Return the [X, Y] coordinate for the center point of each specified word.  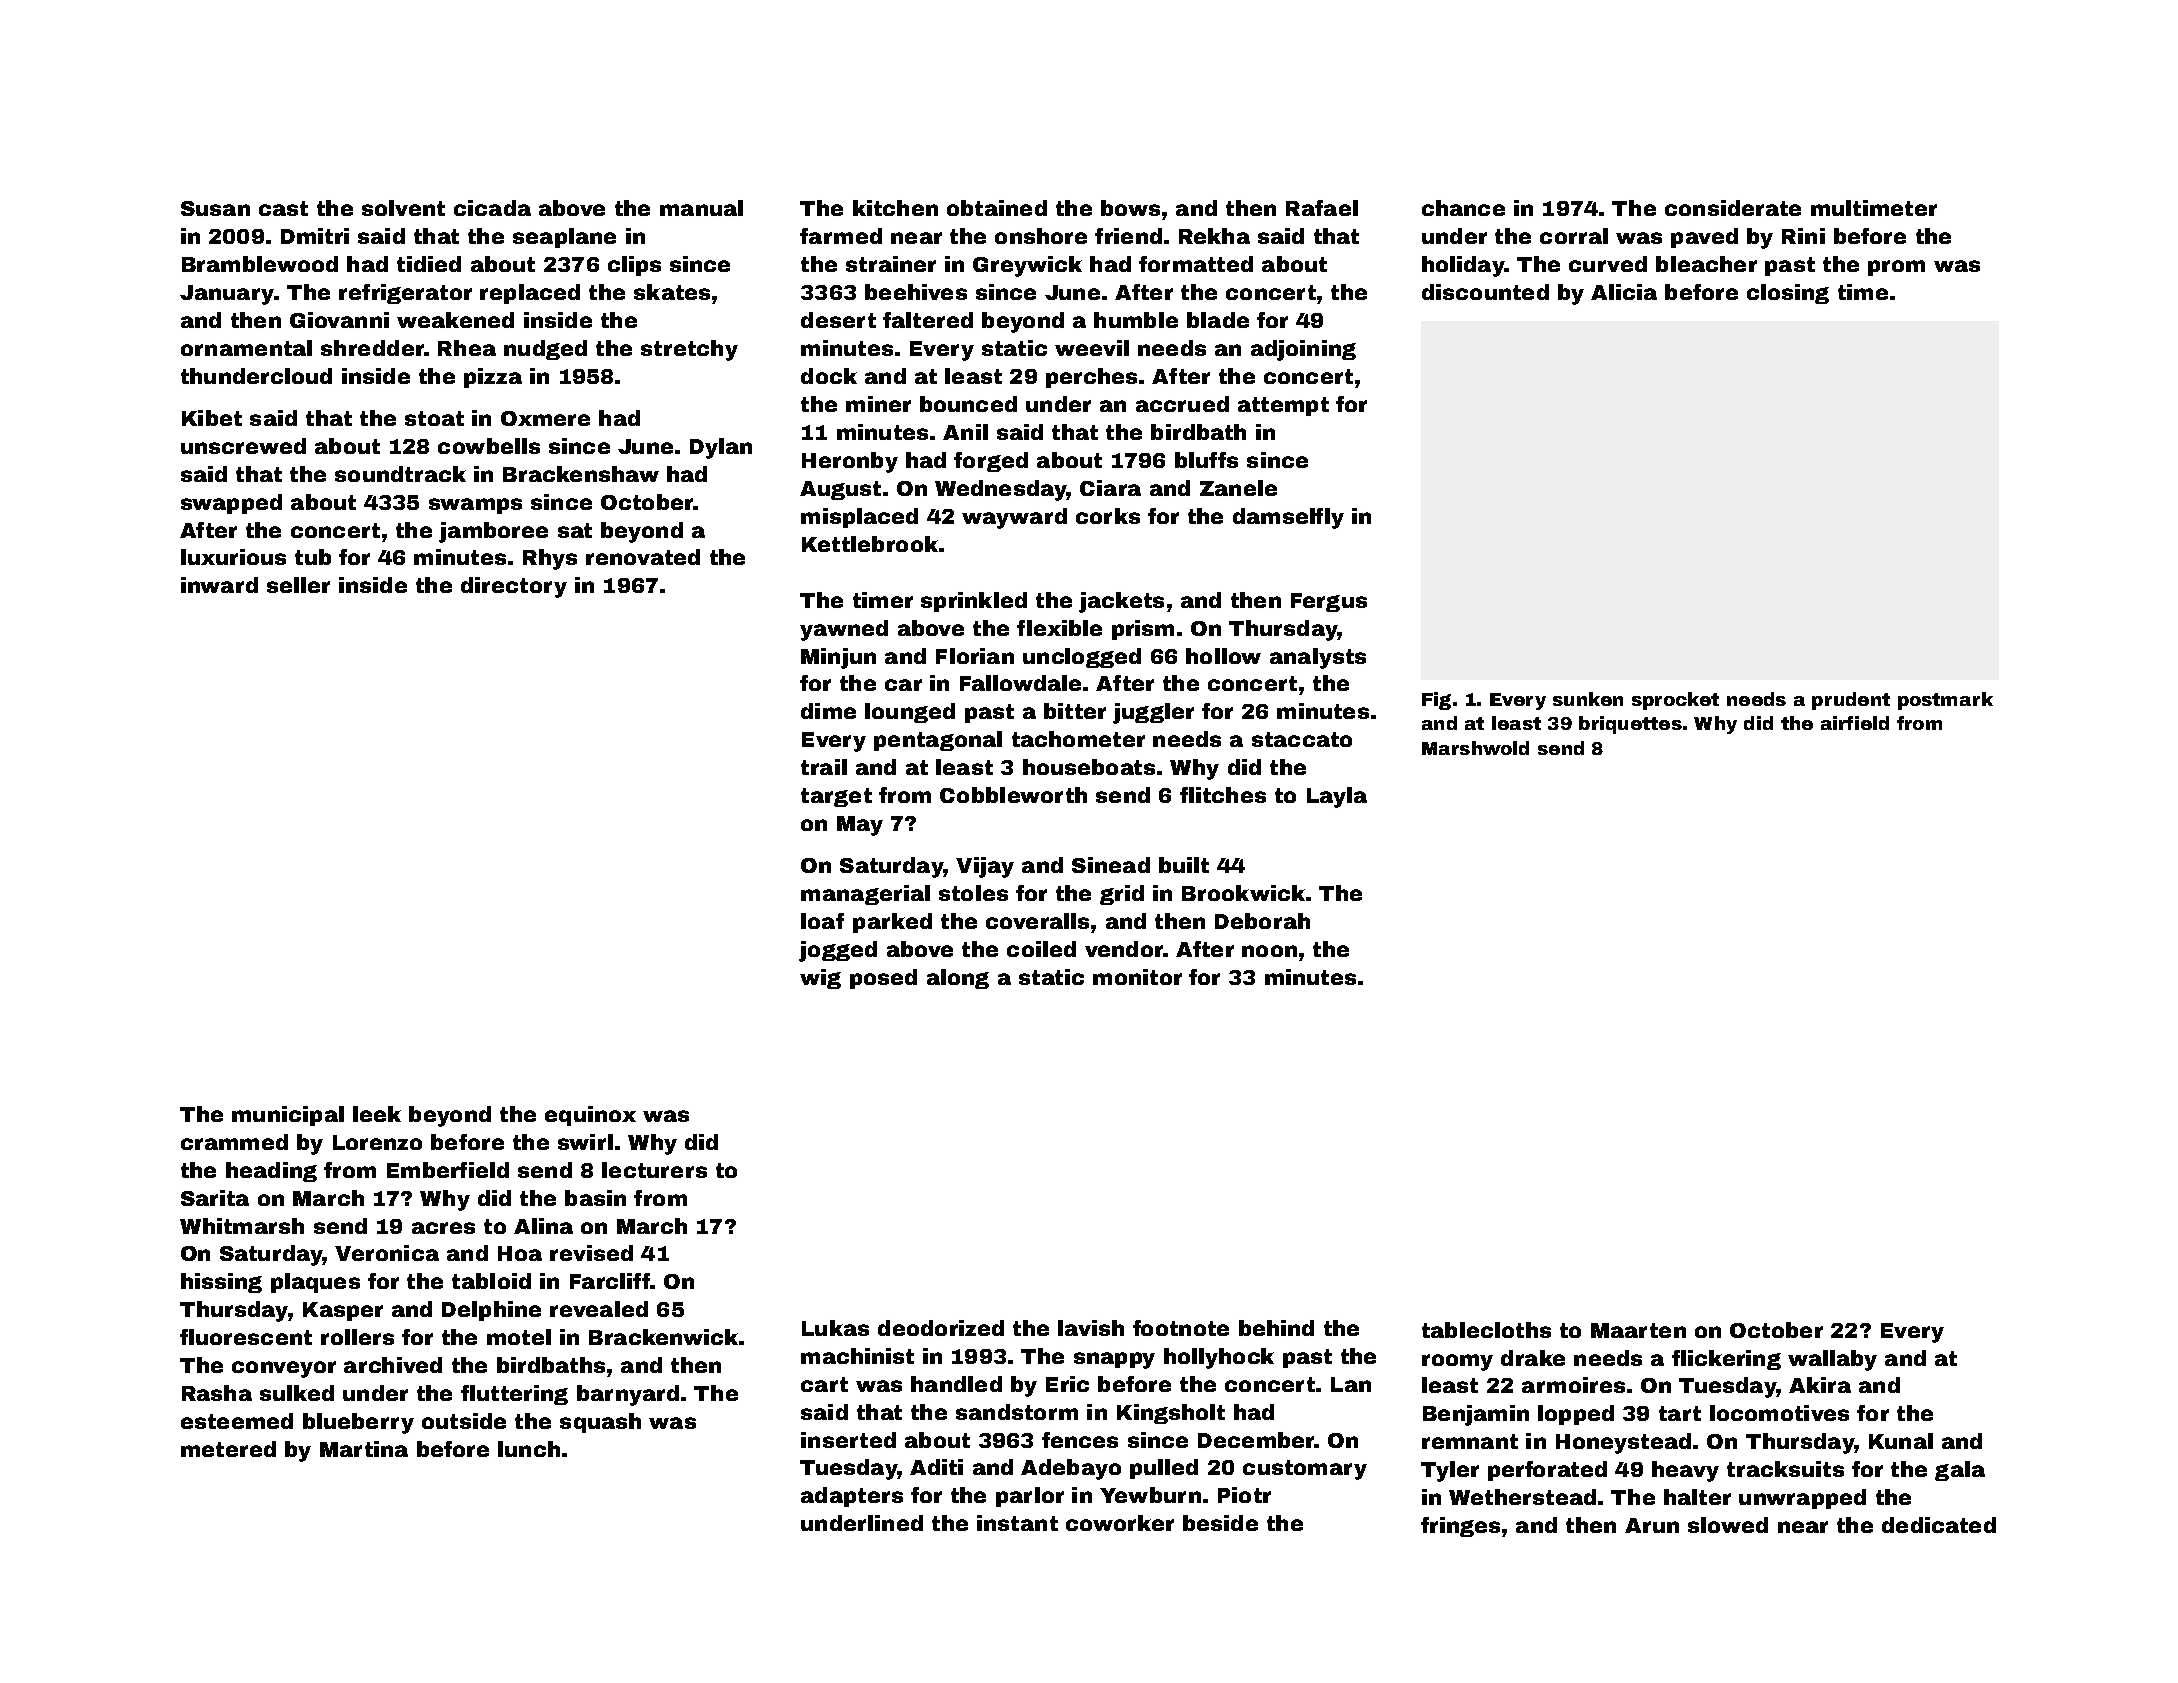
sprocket [1675, 701]
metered [228, 1449]
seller [298, 585]
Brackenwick [663, 1337]
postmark [1945, 701]
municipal [288, 1116]
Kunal [1901, 1441]
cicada [492, 208]
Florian [975, 656]
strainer [891, 264]
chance [1463, 208]
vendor [1124, 949]
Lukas [835, 1328]
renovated [643, 557]
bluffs [1206, 460]
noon [1269, 951]
